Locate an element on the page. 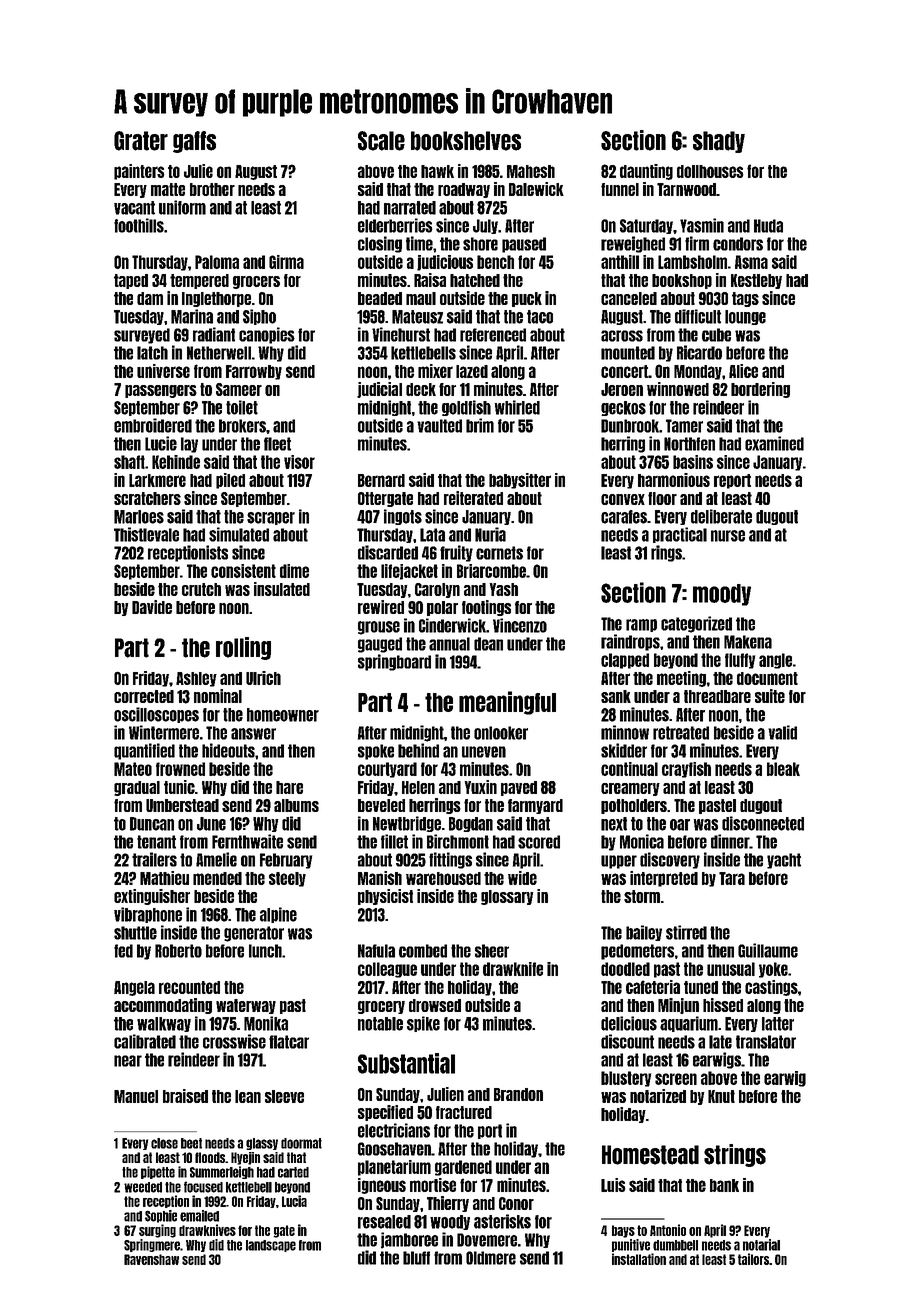 This document has height=1308, width=924. daunting is located at coordinates (646, 172).
